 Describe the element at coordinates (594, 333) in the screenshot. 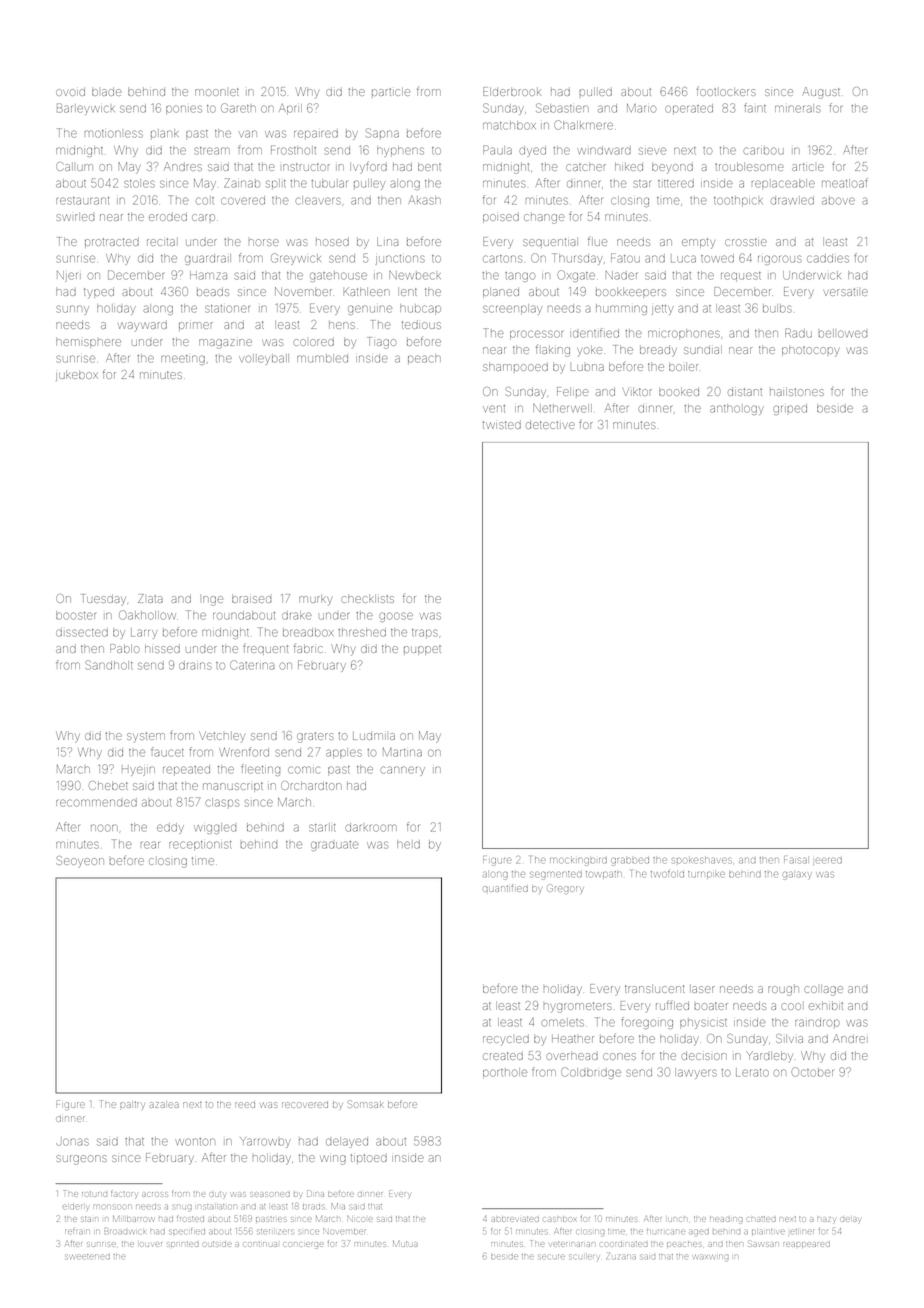

I see `identified` at that location.
